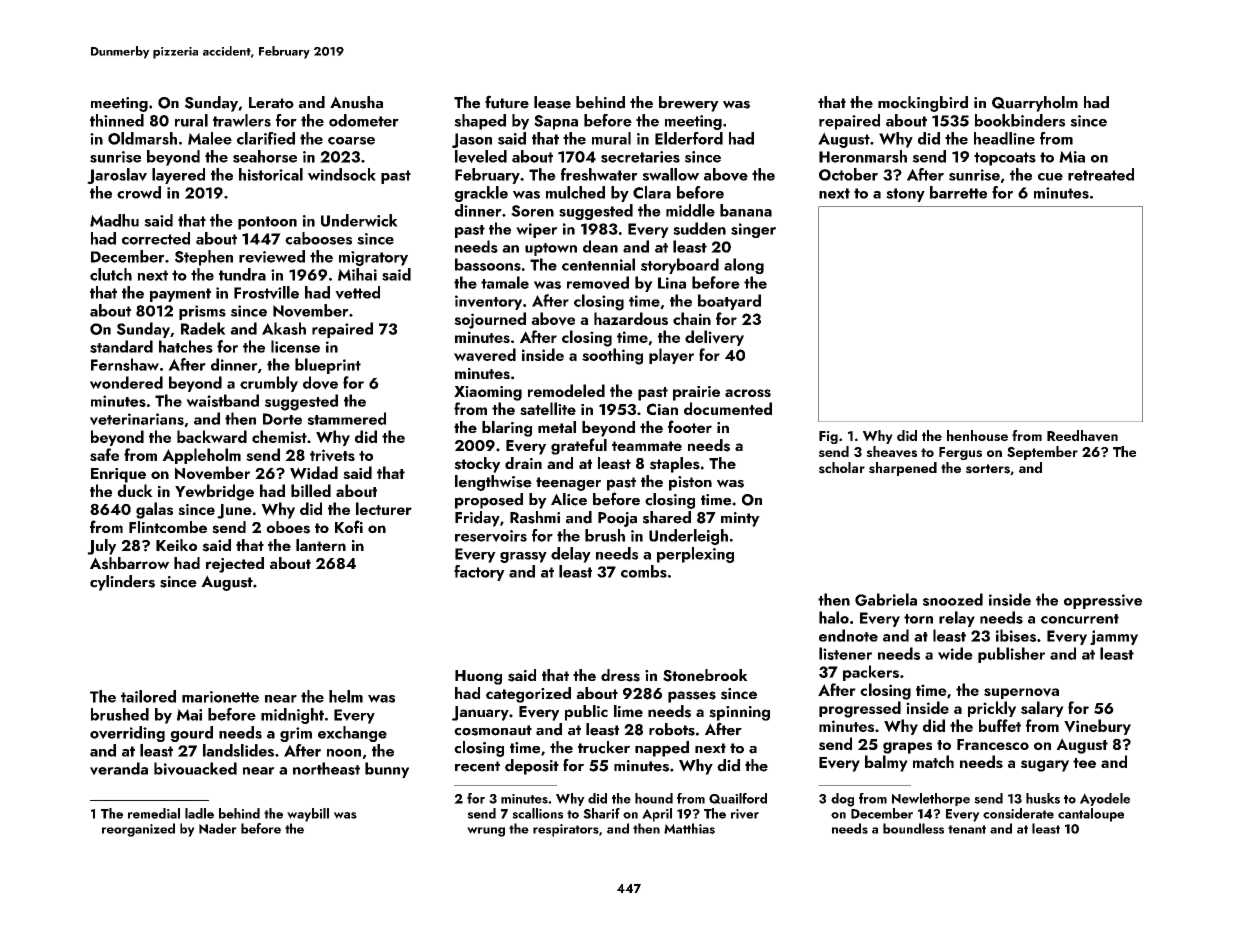  I want to click on veterinarians, so click(137, 419).
